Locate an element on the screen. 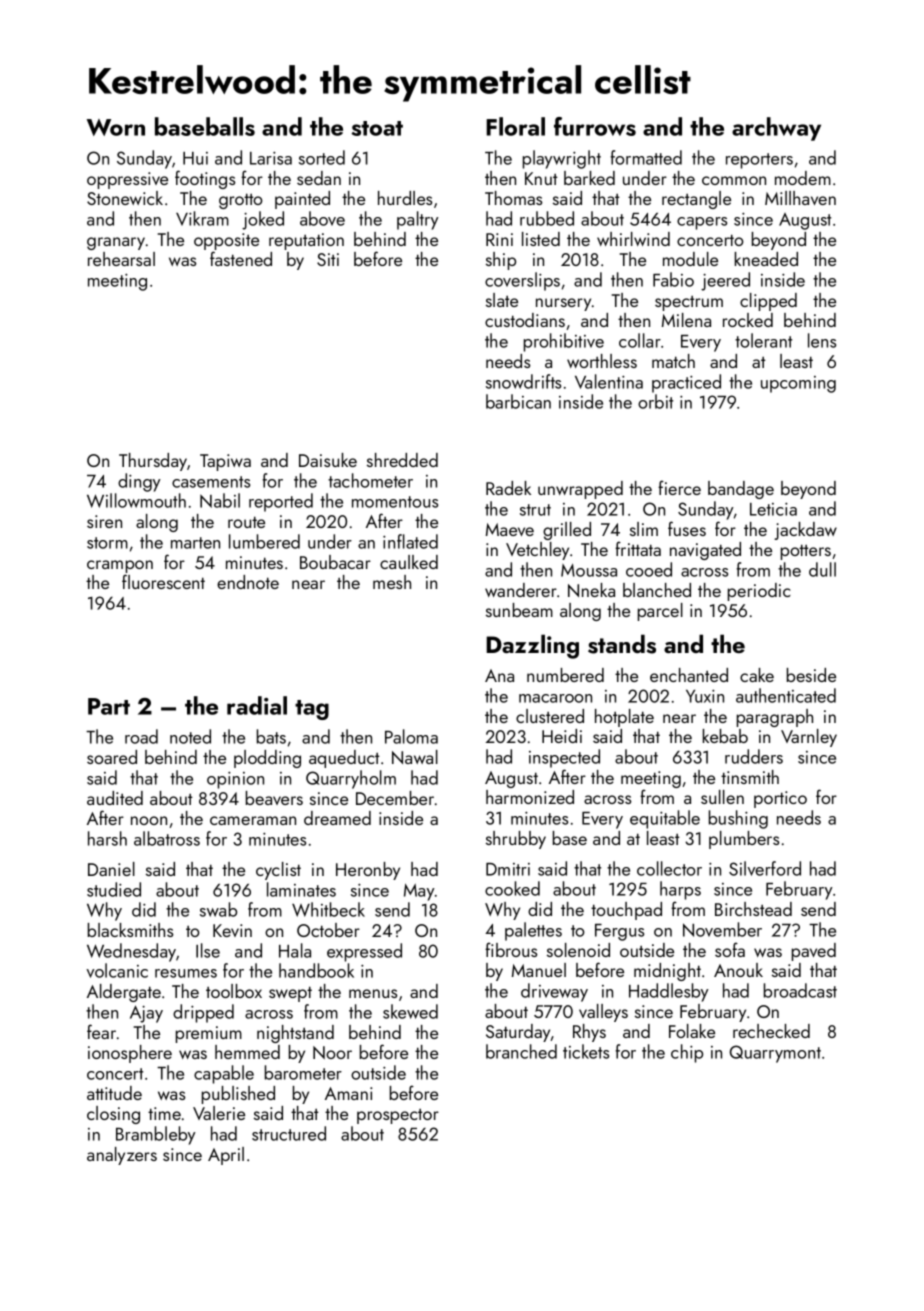  siren is located at coordinates (104, 521).
